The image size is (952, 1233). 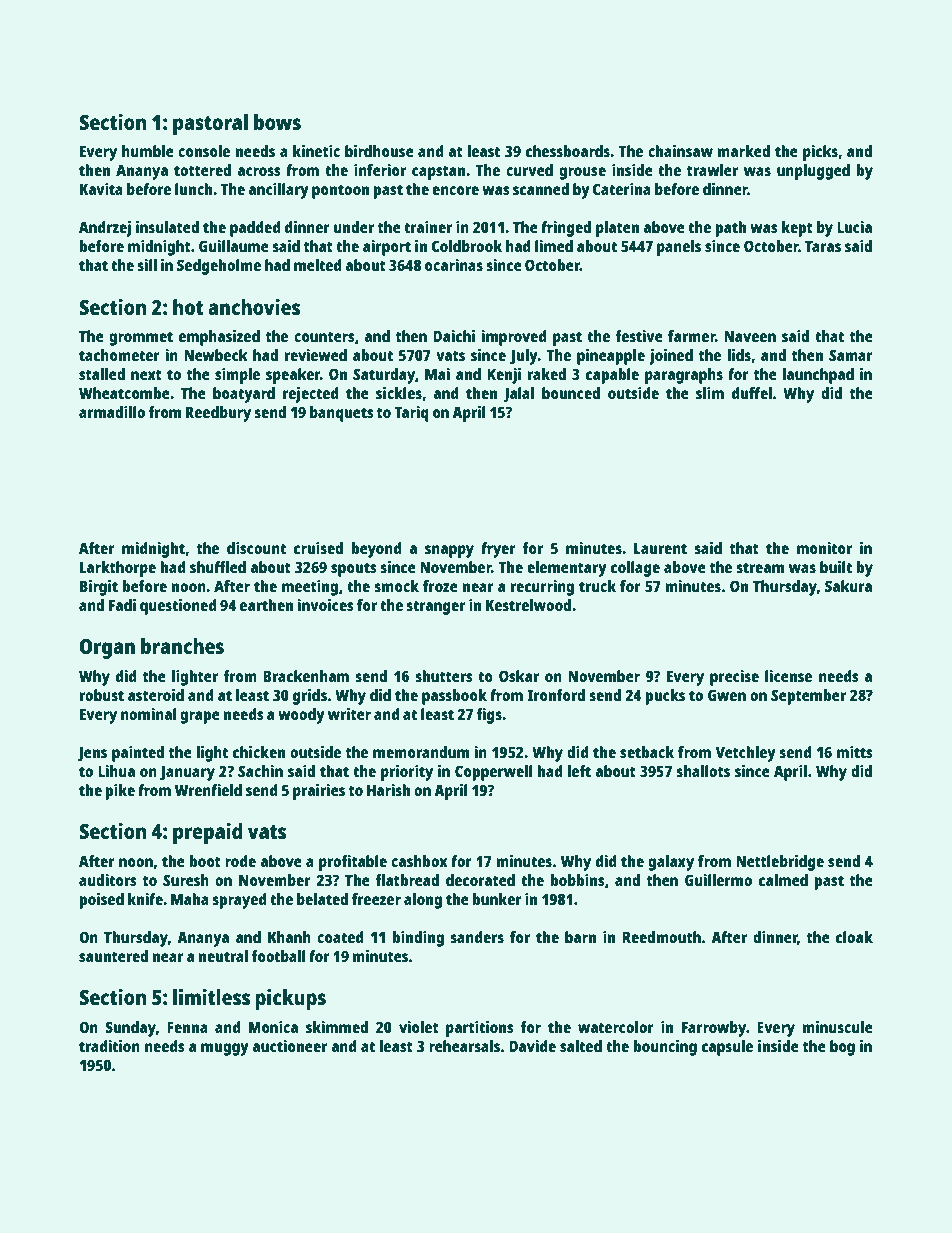 What do you see at coordinates (567, 569) in the document?
I see `elementary` at bounding box center [567, 569].
